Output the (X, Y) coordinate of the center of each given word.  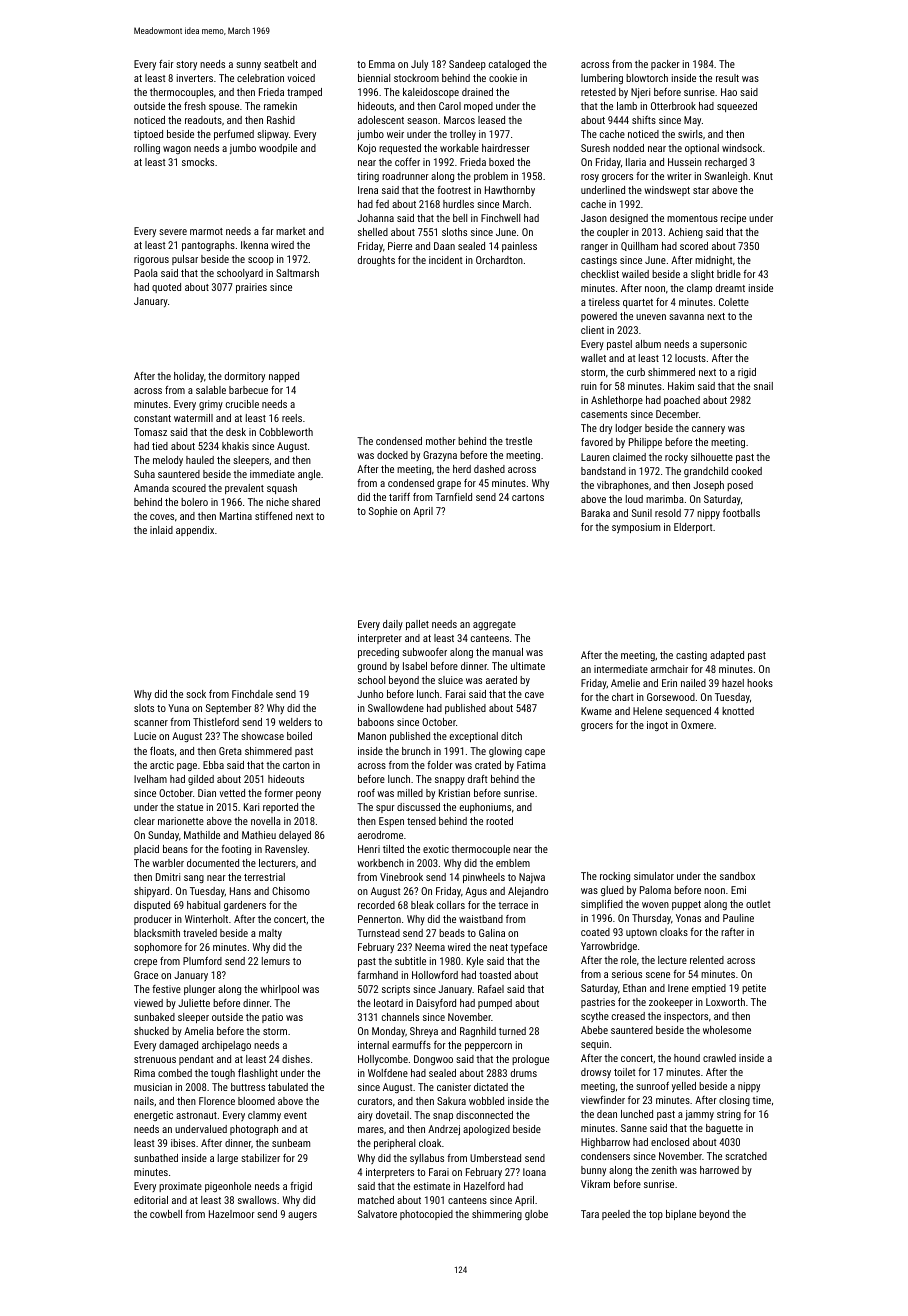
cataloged (509, 65)
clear (144, 821)
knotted (738, 711)
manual (507, 652)
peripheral (394, 1144)
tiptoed (148, 135)
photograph (254, 1130)
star (701, 190)
